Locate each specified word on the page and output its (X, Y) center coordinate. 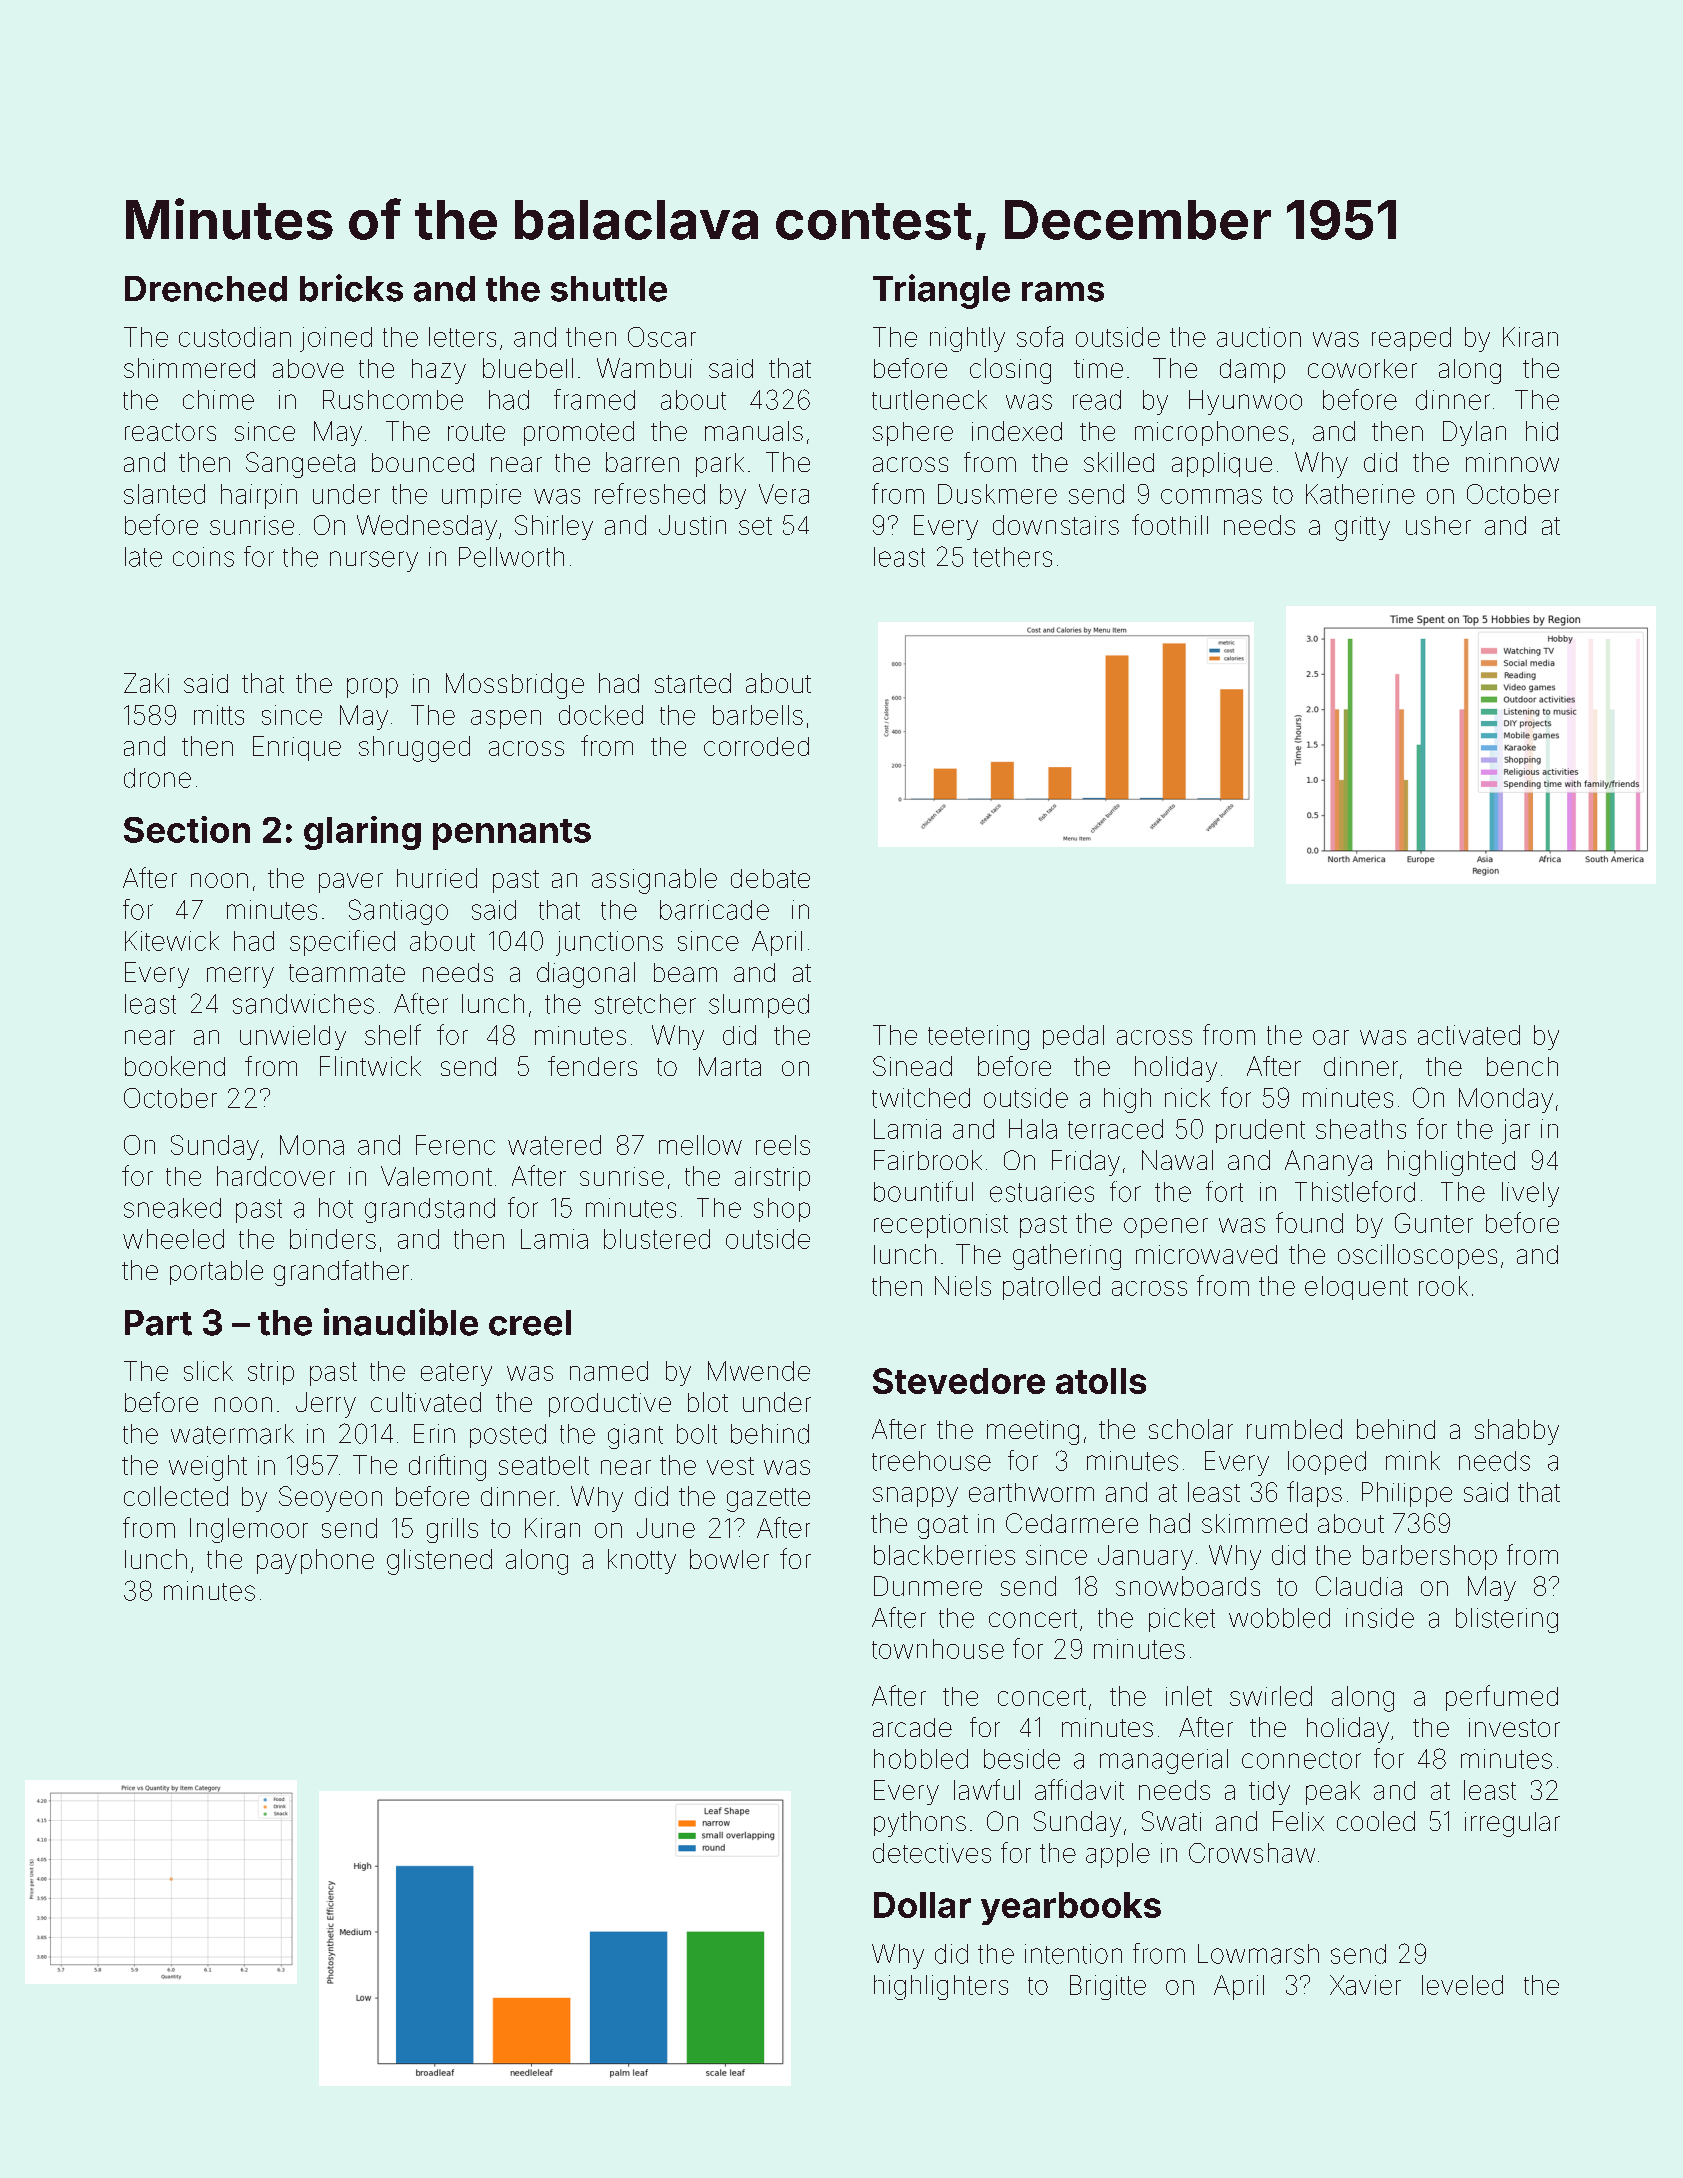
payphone (315, 1561)
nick (1187, 1097)
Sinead (912, 1066)
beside (1022, 1759)
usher (1438, 525)
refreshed (650, 493)
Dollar (922, 1905)
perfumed (1502, 1698)
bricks (351, 288)
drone (157, 778)
